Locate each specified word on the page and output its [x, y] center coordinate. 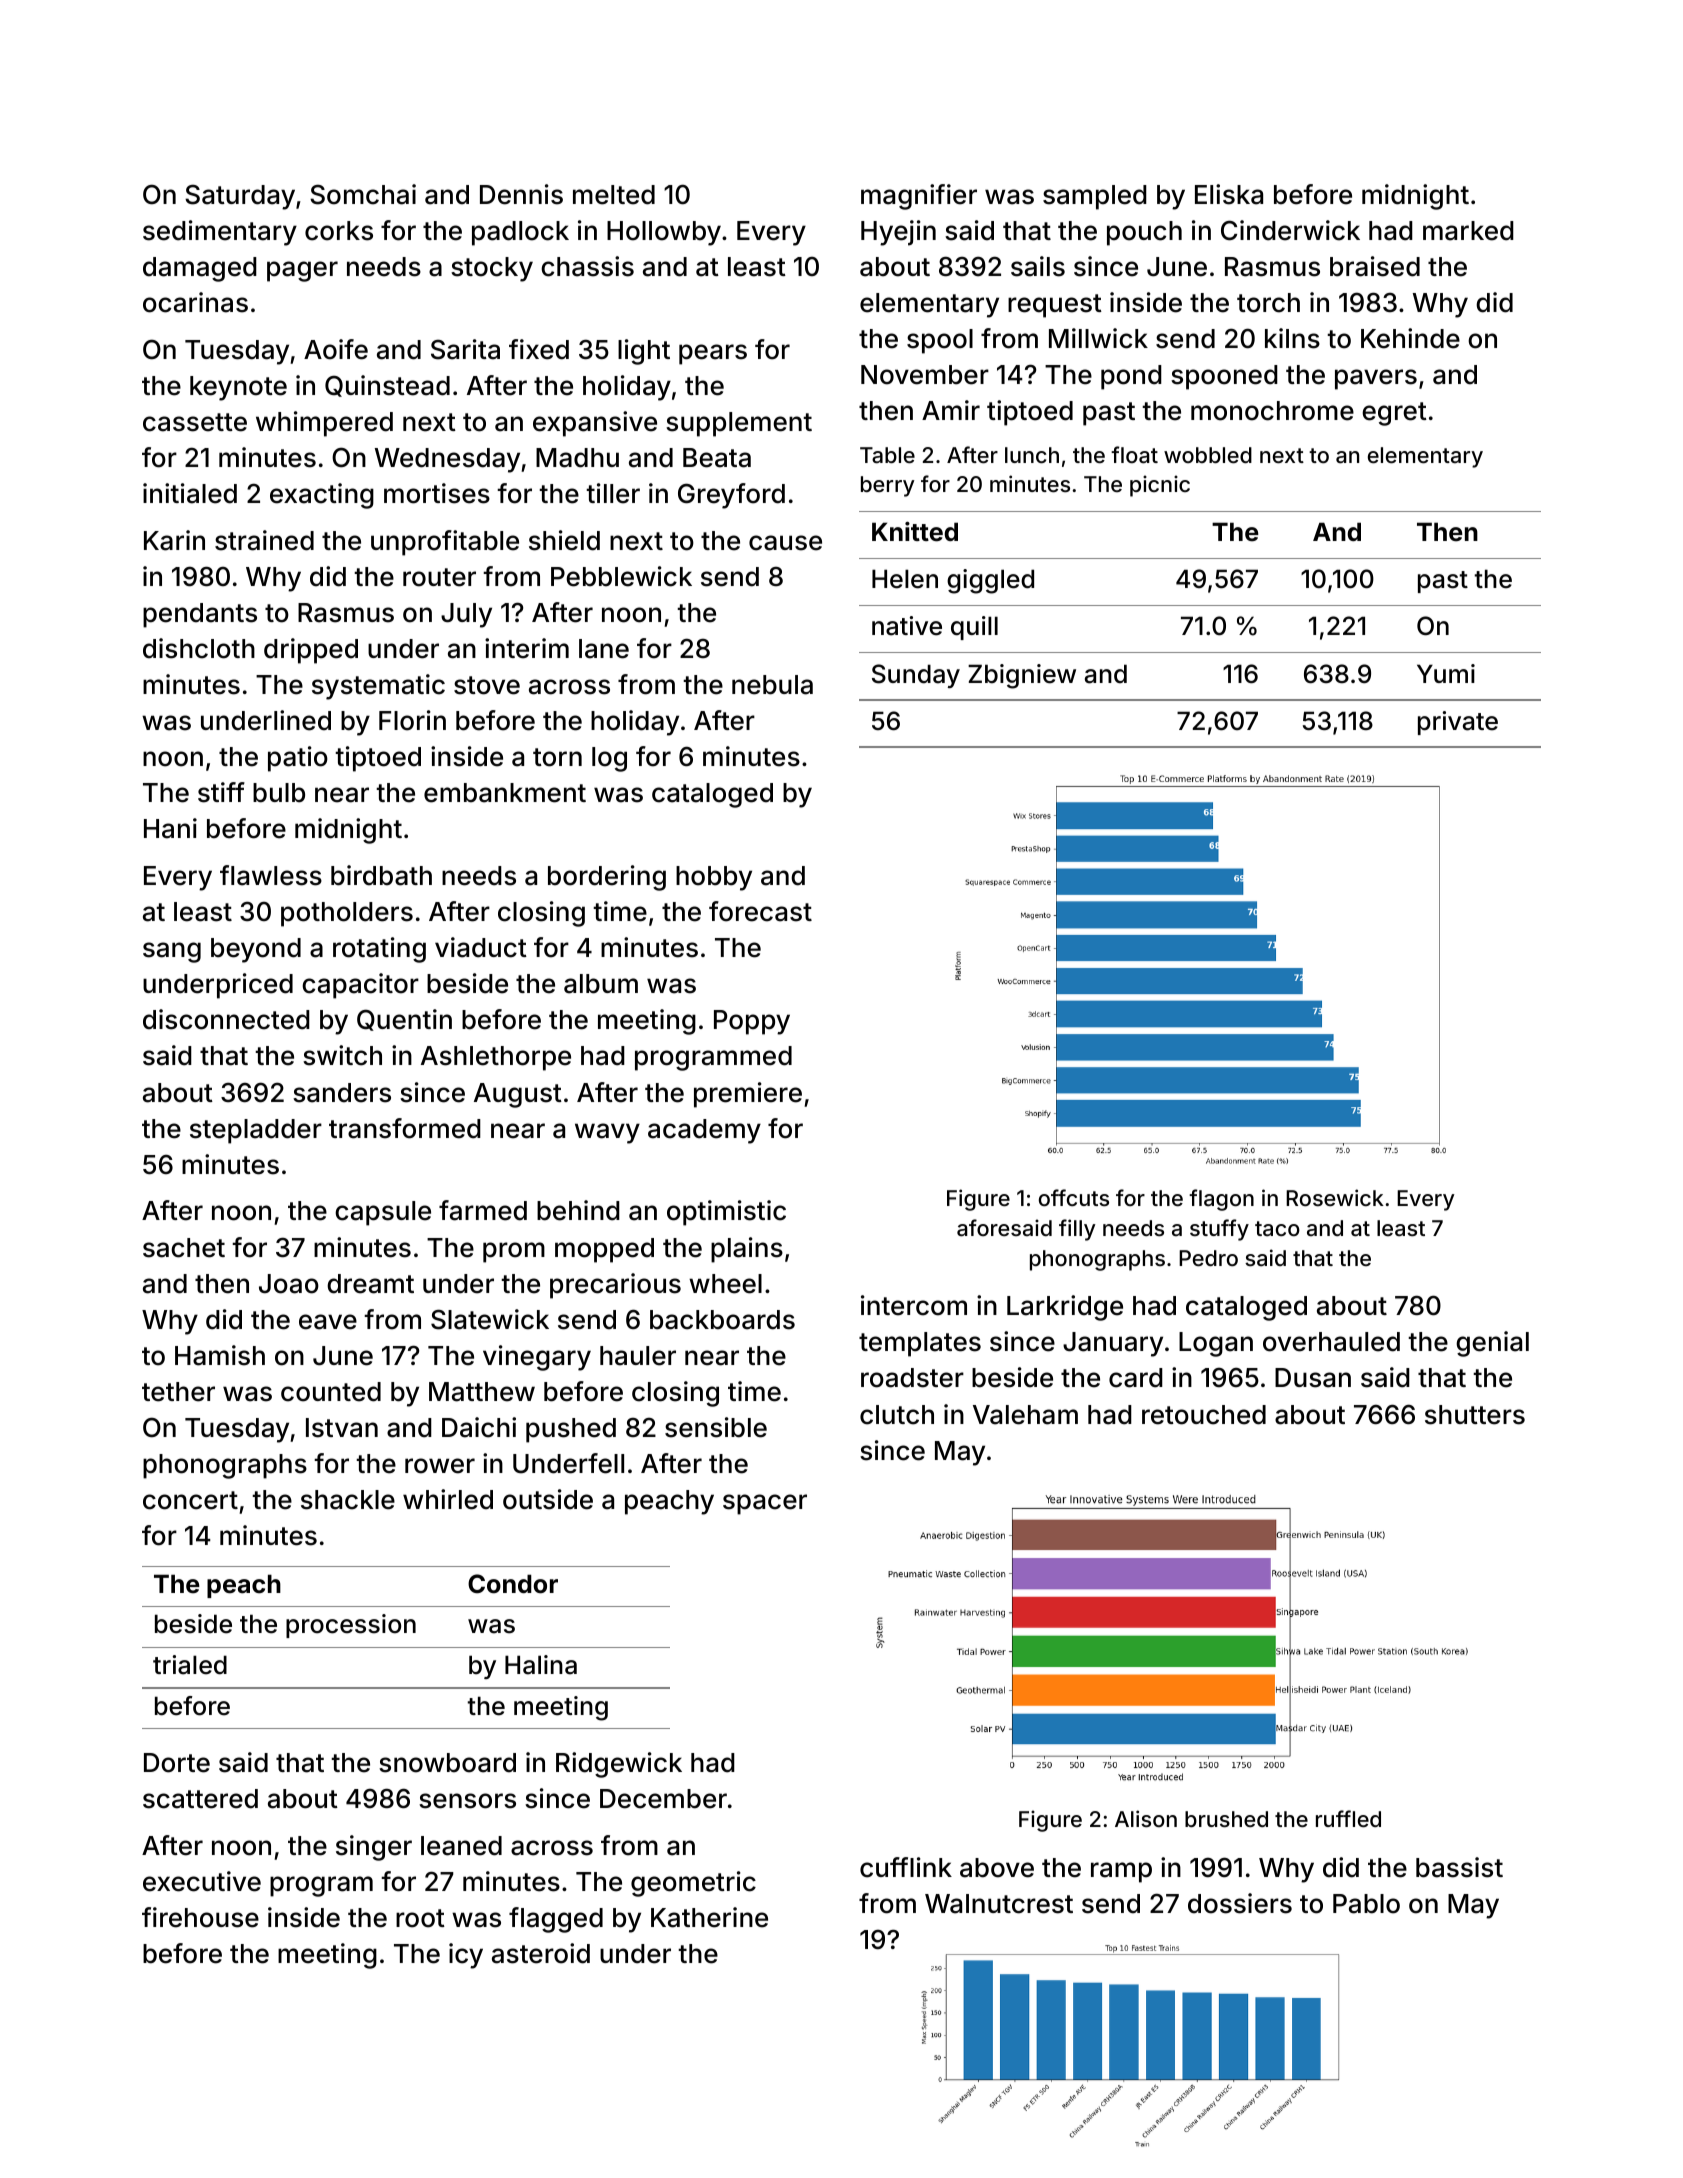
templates [920, 1344]
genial [1492, 1344]
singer [374, 1848]
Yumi [1446, 673]
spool [940, 341]
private [1458, 723]
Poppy [752, 1022]
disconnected [226, 1019]
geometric [693, 1884]
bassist [1459, 1867]
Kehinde [1410, 338]
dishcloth [199, 648]
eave [328, 1322]
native [907, 626]
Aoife [336, 349]
